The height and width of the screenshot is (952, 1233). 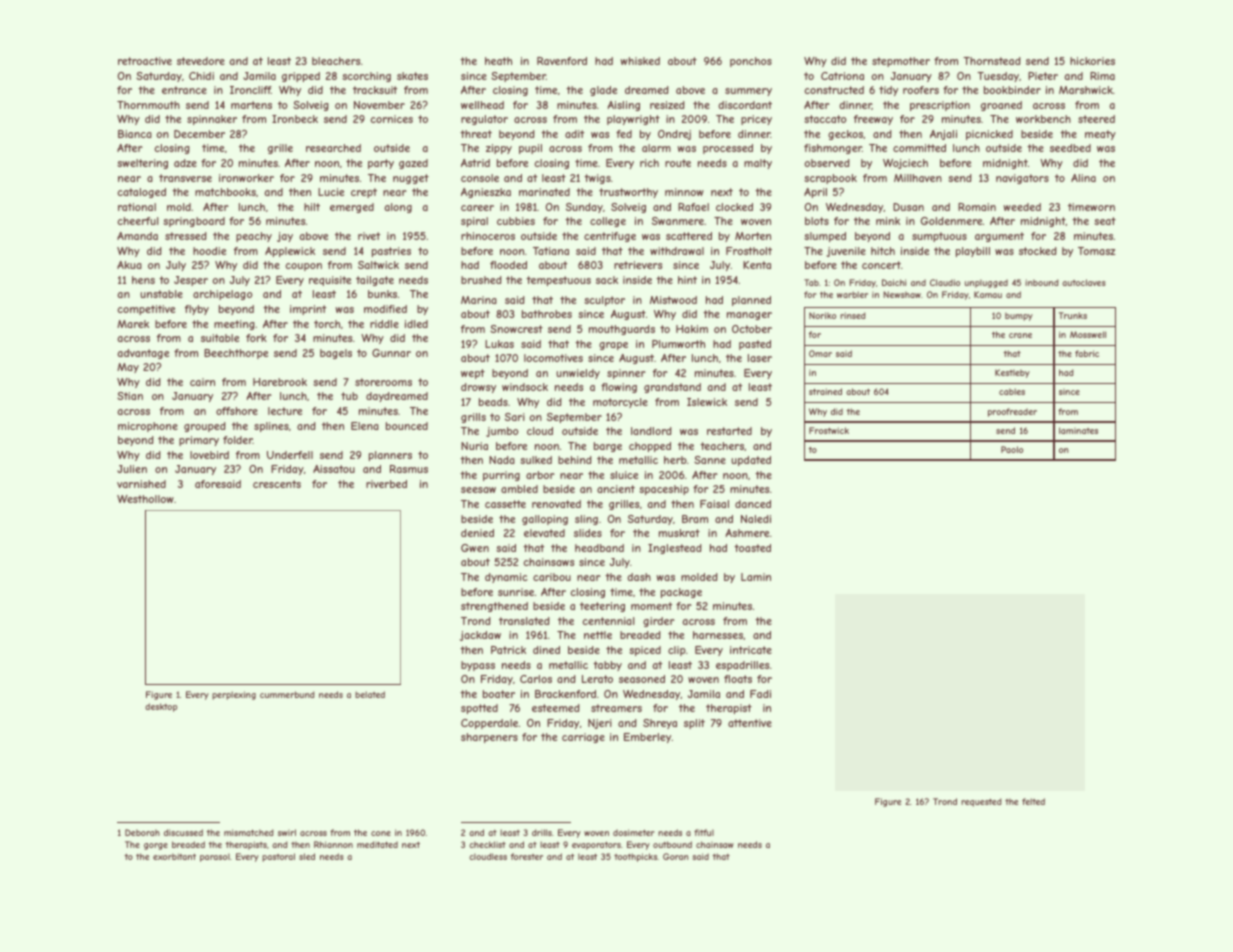 What do you see at coordinates (694, 724) in the screenshot?
I see `split` at bounding box center [694, 724].
